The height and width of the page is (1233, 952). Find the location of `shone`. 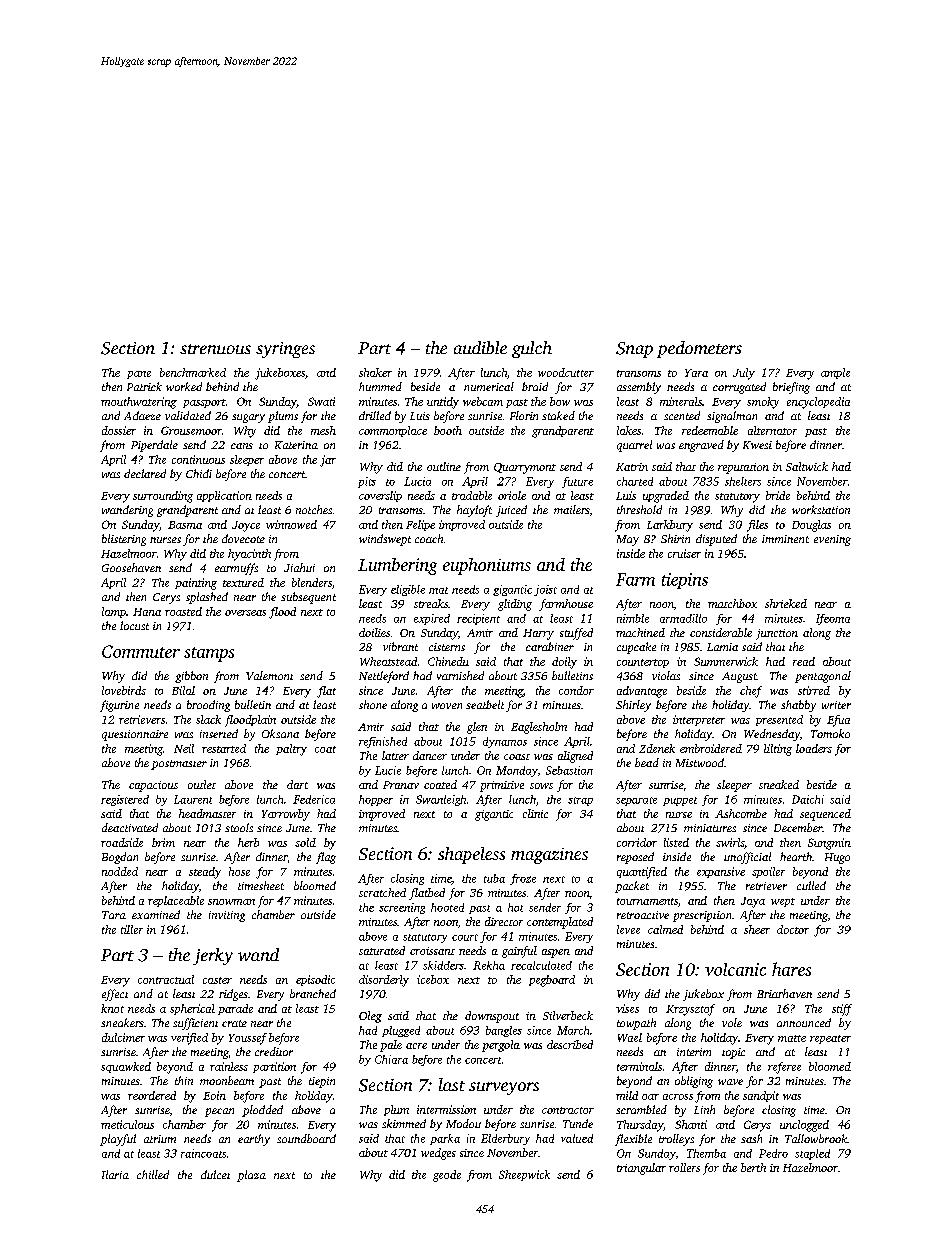

shone is located at coordinates (373, 704).
